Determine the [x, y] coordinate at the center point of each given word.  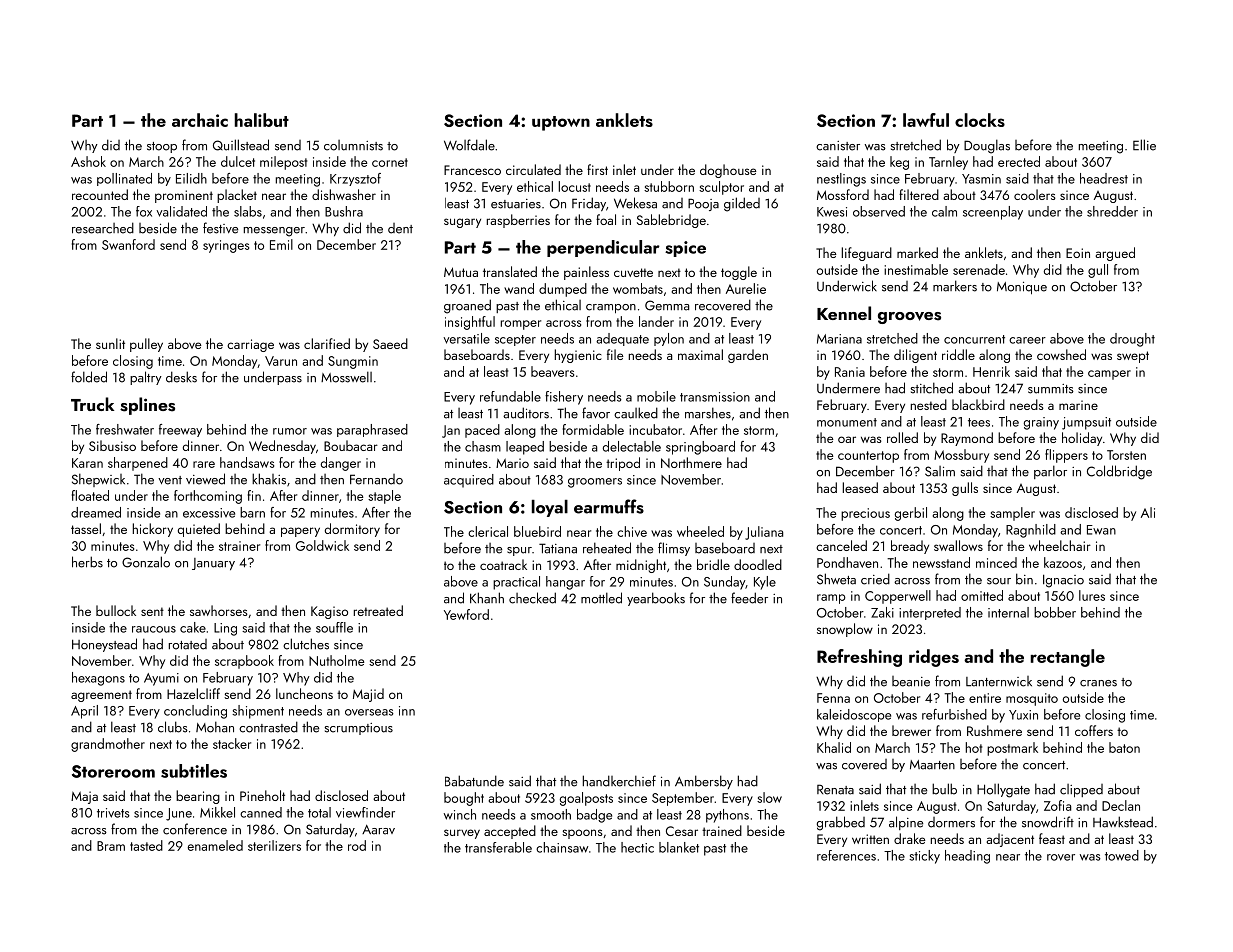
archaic [200, 120]
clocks [980, 120]
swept [1133, 357]
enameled [215, 845]
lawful [926, 120]
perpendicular [603, 248]
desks [181, 377]
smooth [551, 814]
